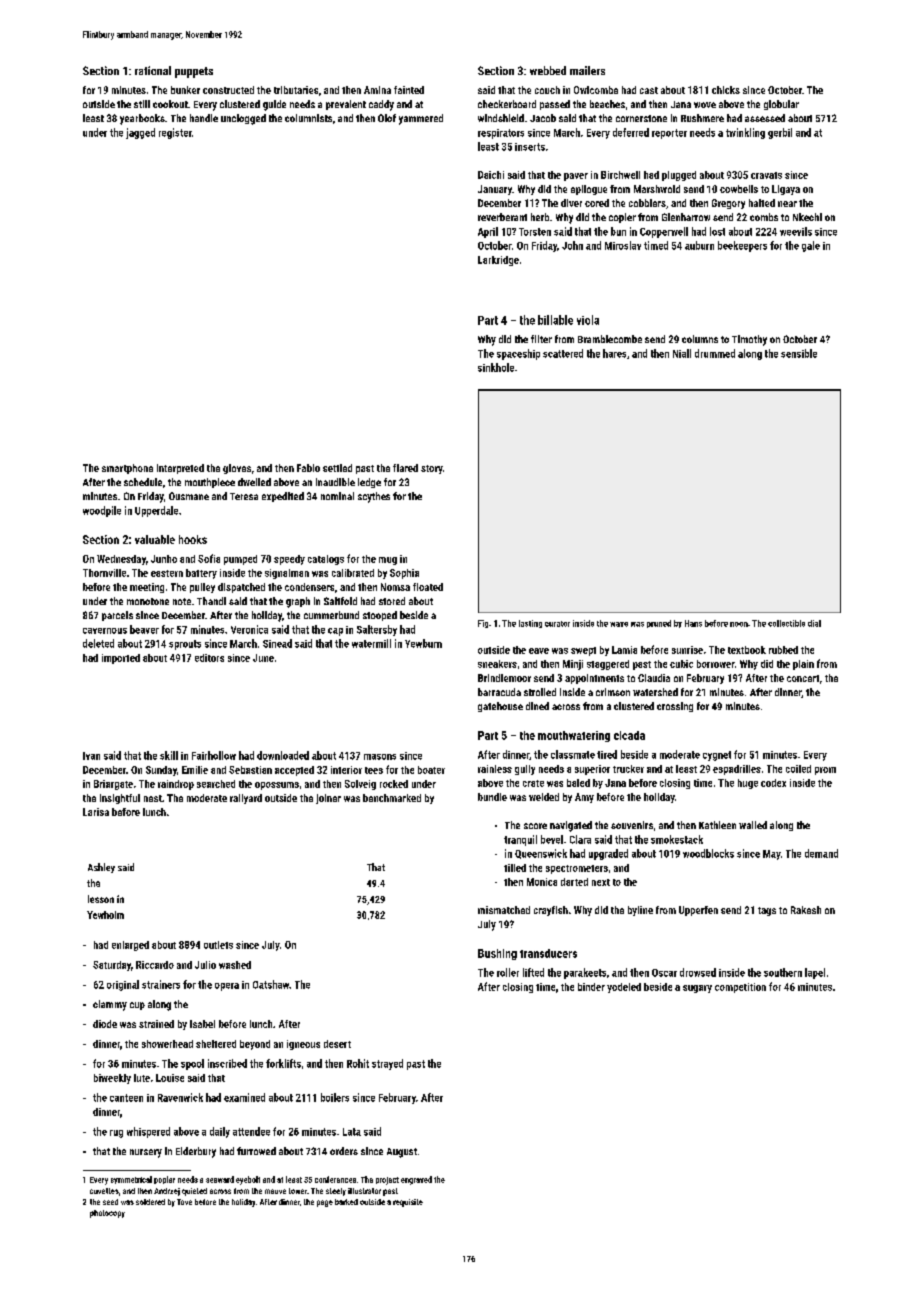 This image has width=924, height=1308. I want to click on Miroslav, so click(623, 245).
